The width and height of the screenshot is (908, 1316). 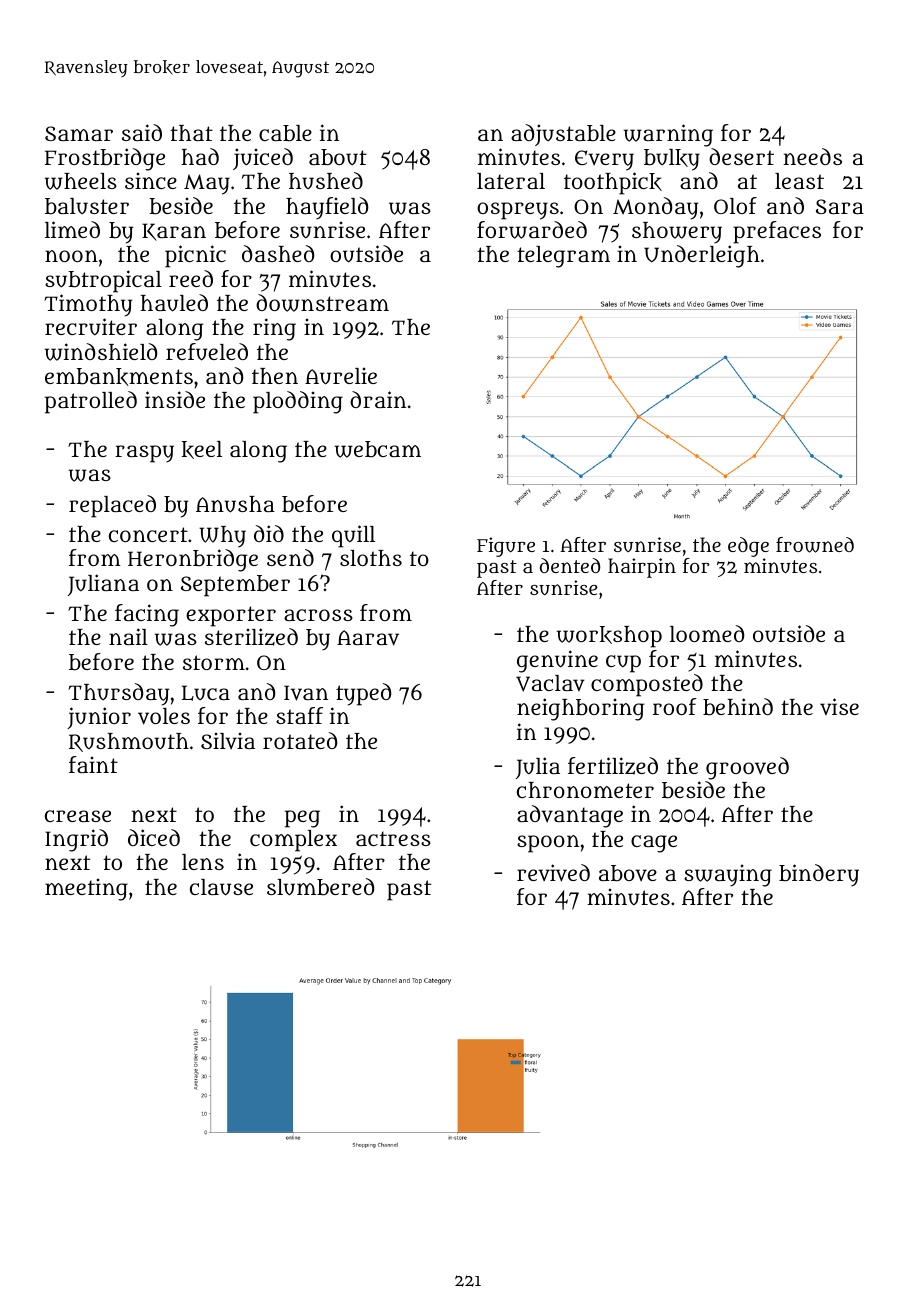 I want to click on frowned, so click(x=815, y=545).
